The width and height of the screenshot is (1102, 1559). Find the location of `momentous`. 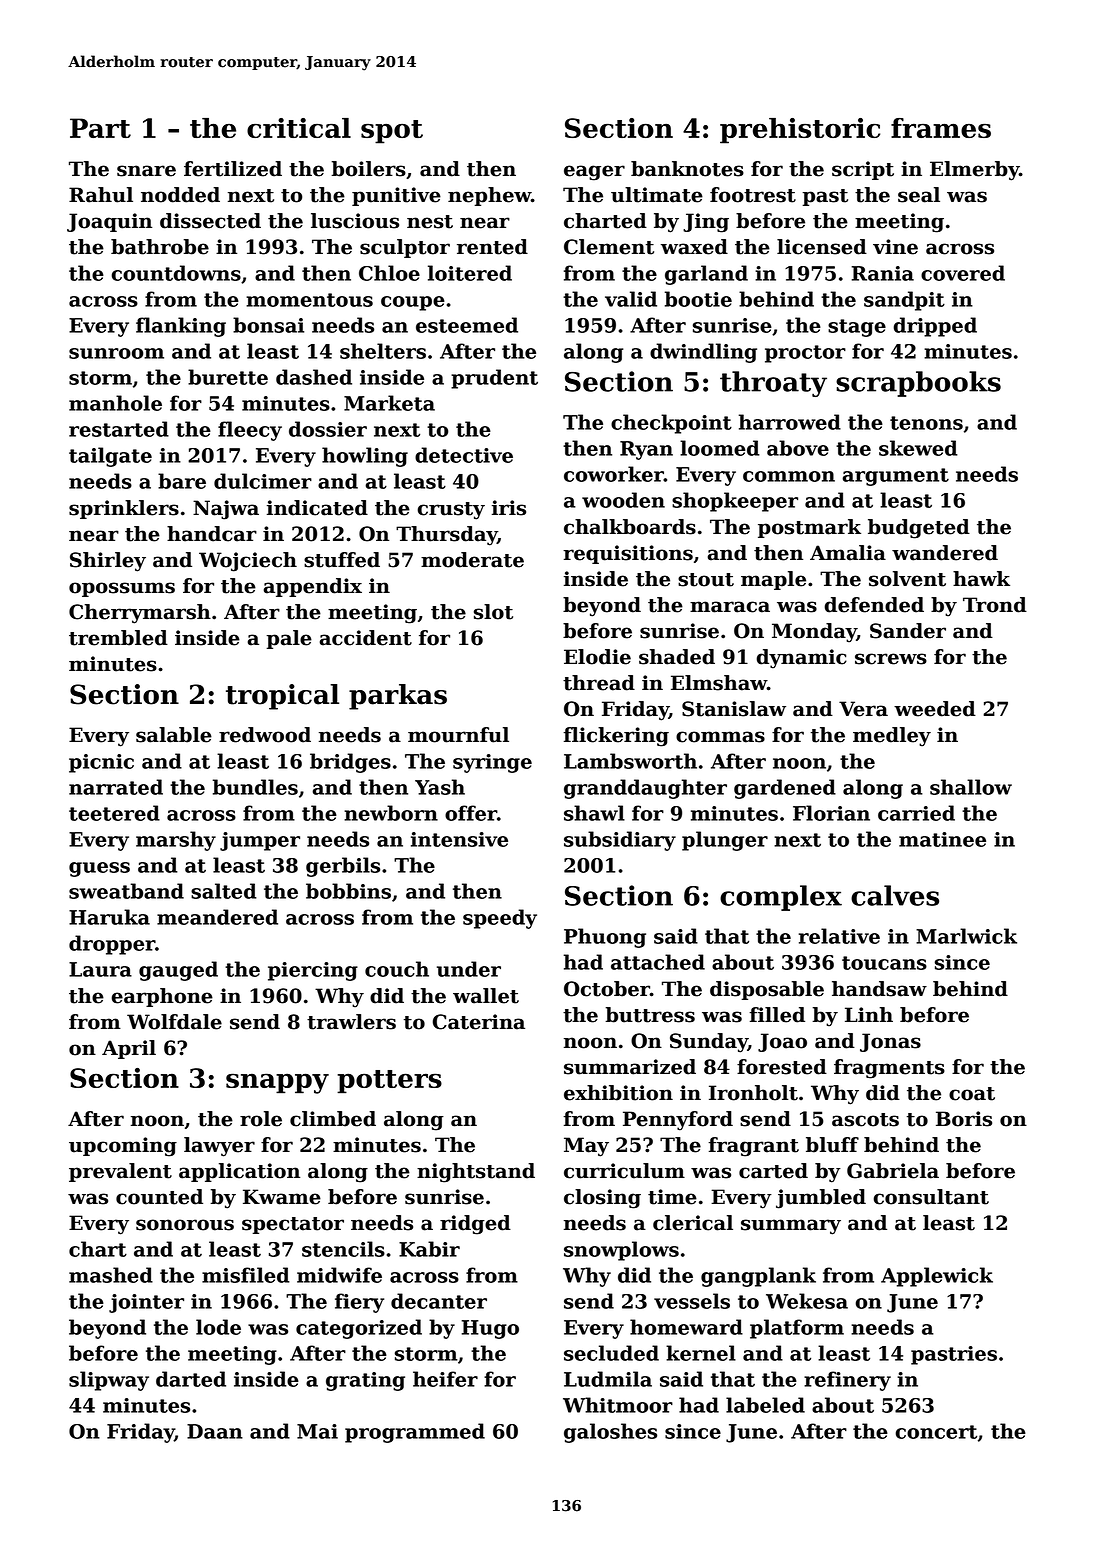

momentous is located at coordinates (309, 300).
